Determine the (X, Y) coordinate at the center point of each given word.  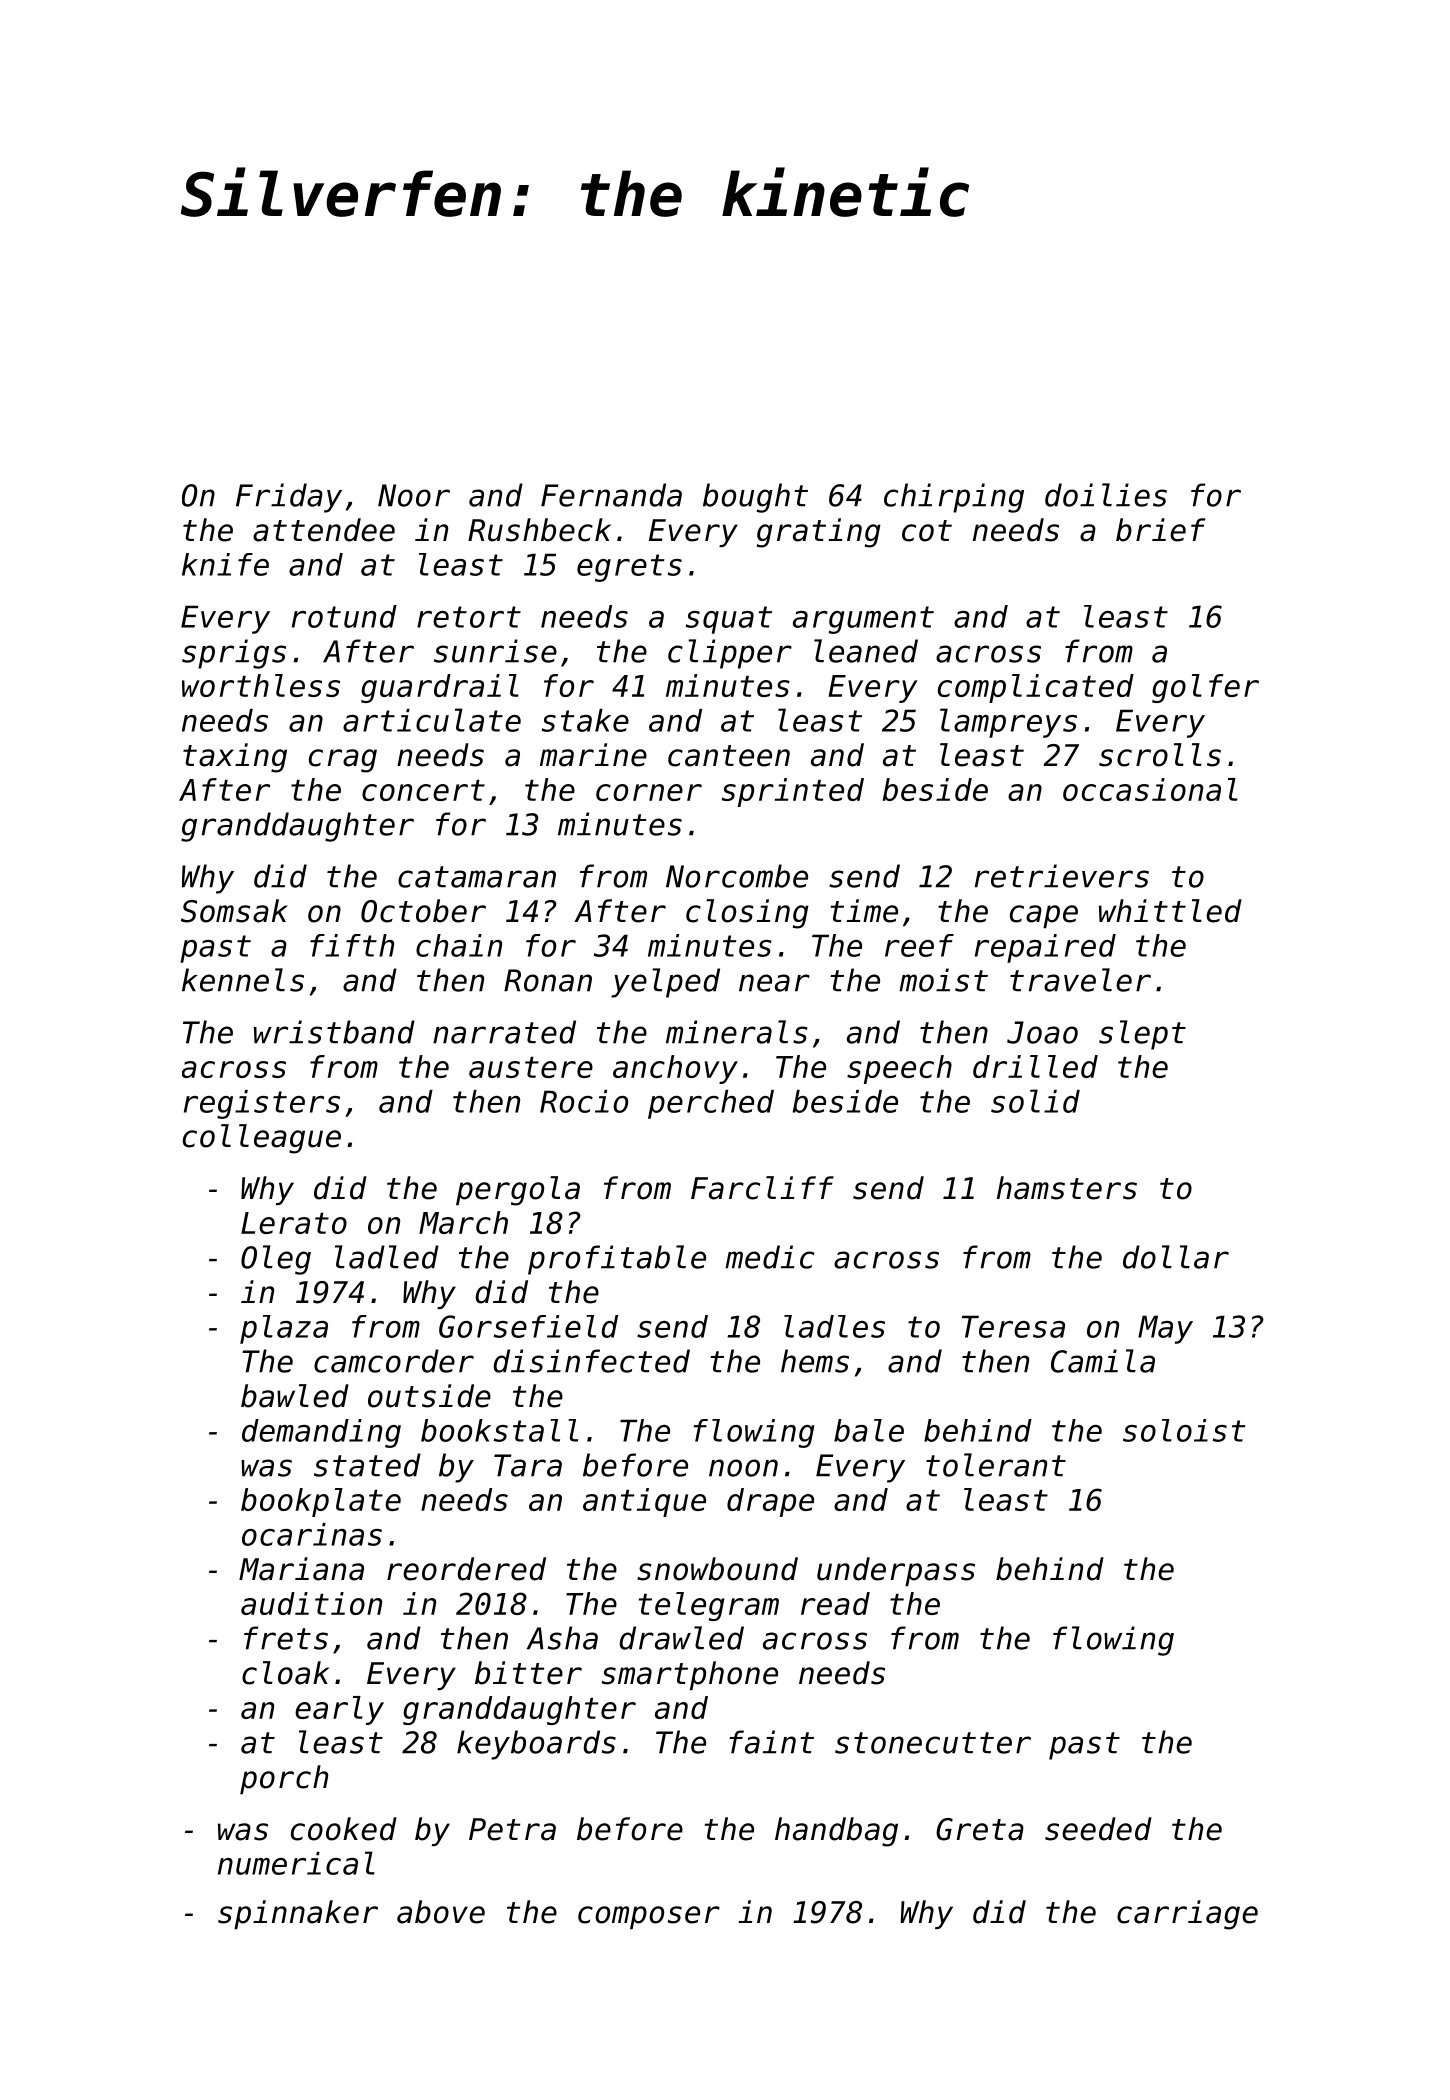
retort (469, 617)
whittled (1170, 911)
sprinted (793, 792)
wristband (334, 1032)
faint (771, 1742)
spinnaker (298, 1914)
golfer (1205, 688)
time (864, 911)
